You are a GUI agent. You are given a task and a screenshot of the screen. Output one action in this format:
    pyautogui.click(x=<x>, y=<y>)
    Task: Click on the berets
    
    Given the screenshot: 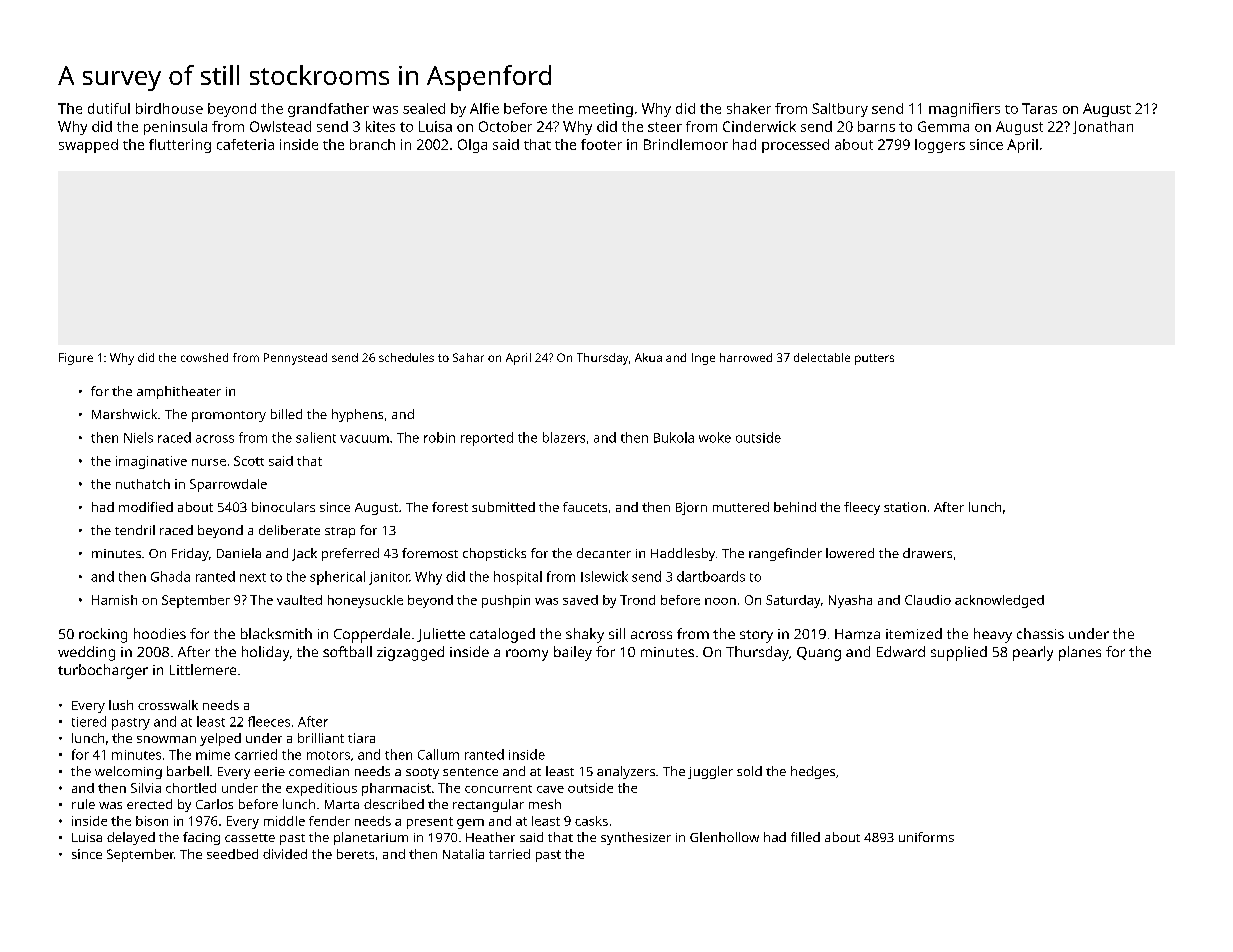 What is the action you would take?
    pyautogui.click(x=355, y=854)
